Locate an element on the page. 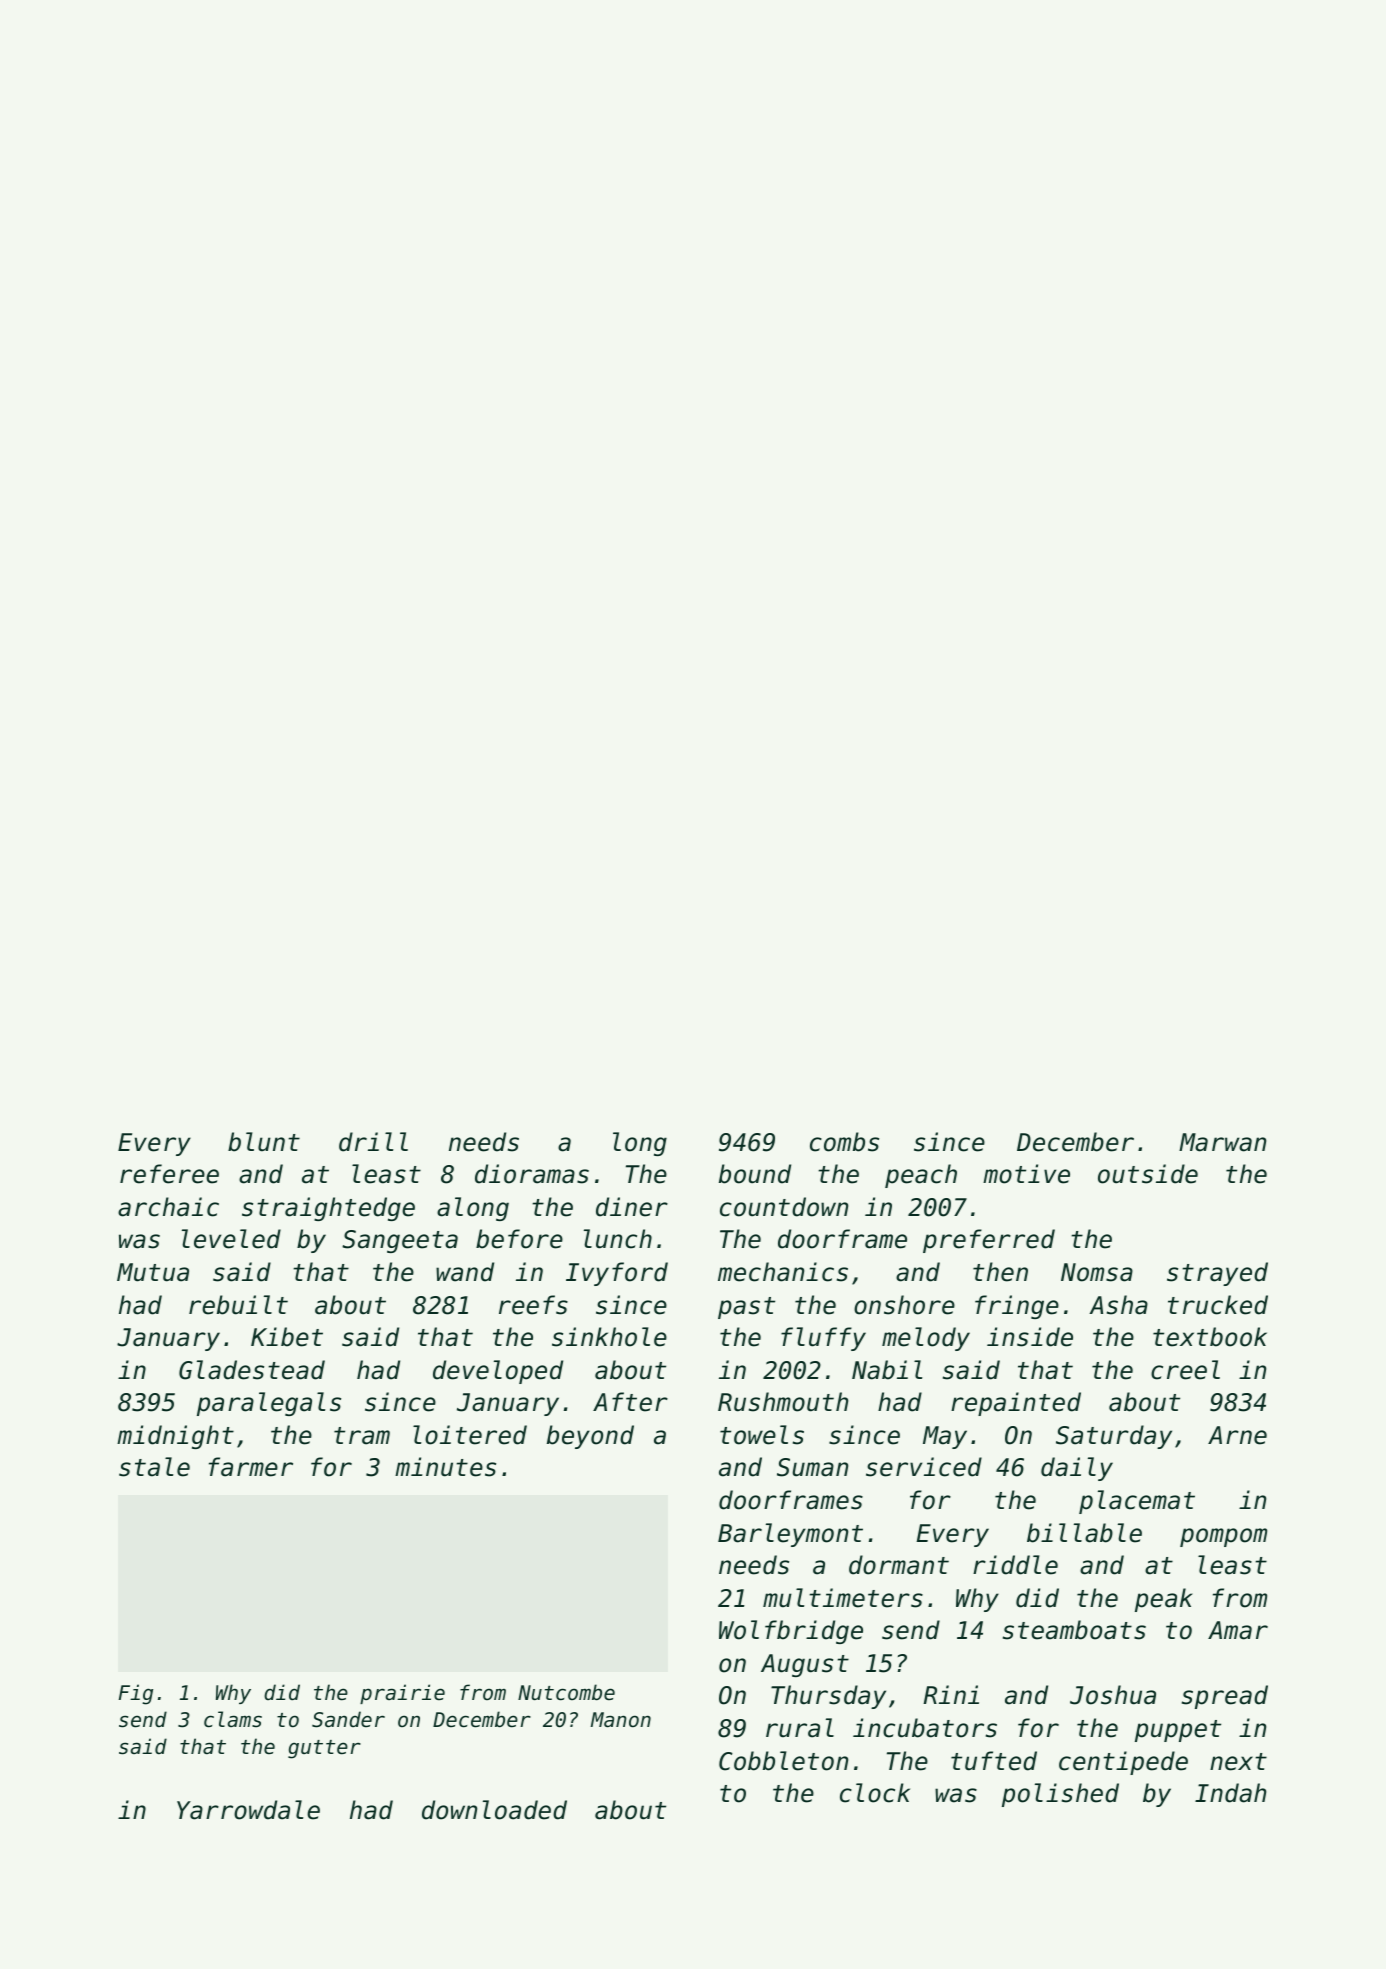 This image has height=1969, width=1386. Fig is located at coordinates (135, 1694).
